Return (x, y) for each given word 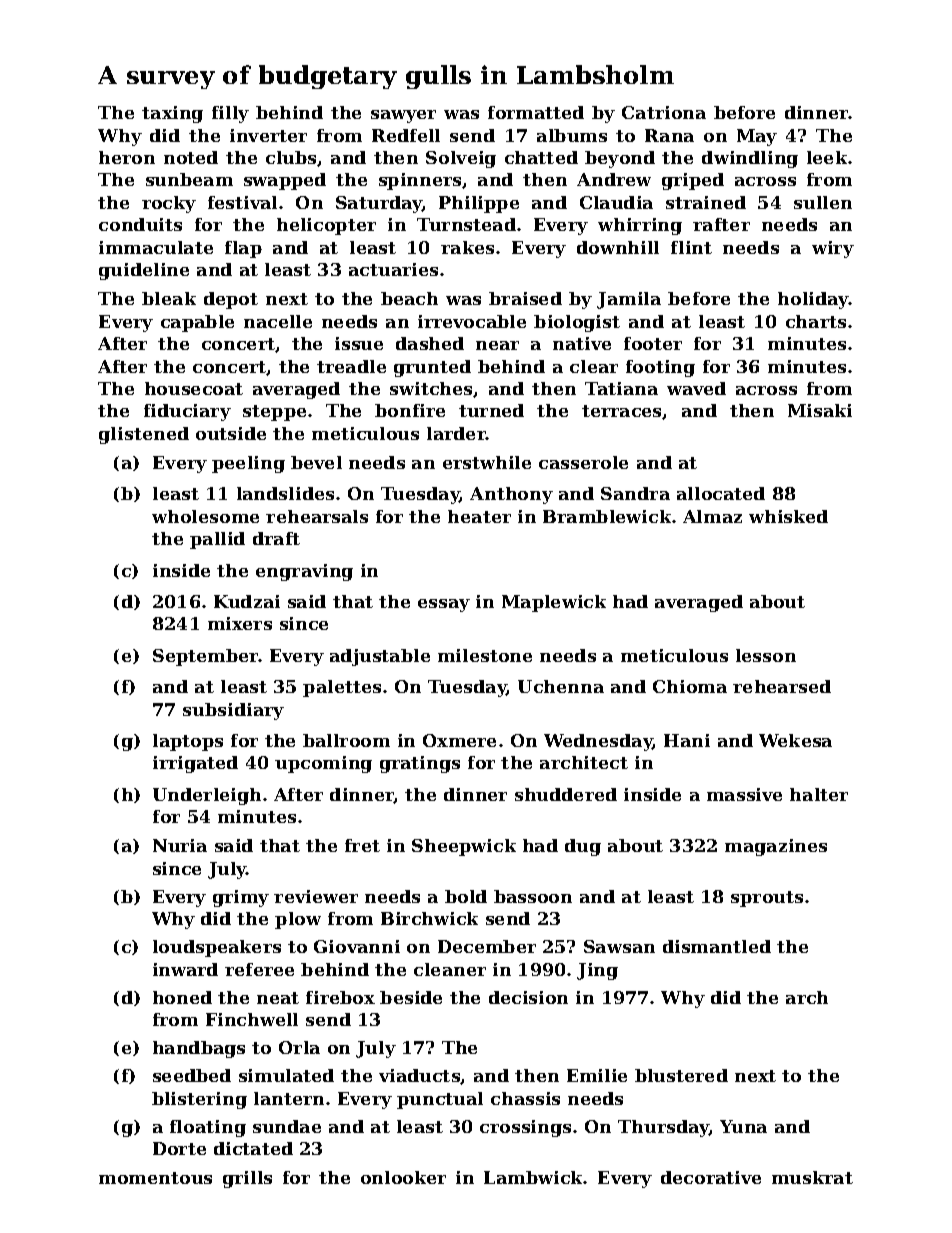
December (487, 946)
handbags (199, 1049)
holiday (813, 300)
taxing (172, 114)
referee (259, 969)
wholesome (205, 516)
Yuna (743, 1126)
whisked (788, 516)
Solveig (461, 159)
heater (479, 516)
